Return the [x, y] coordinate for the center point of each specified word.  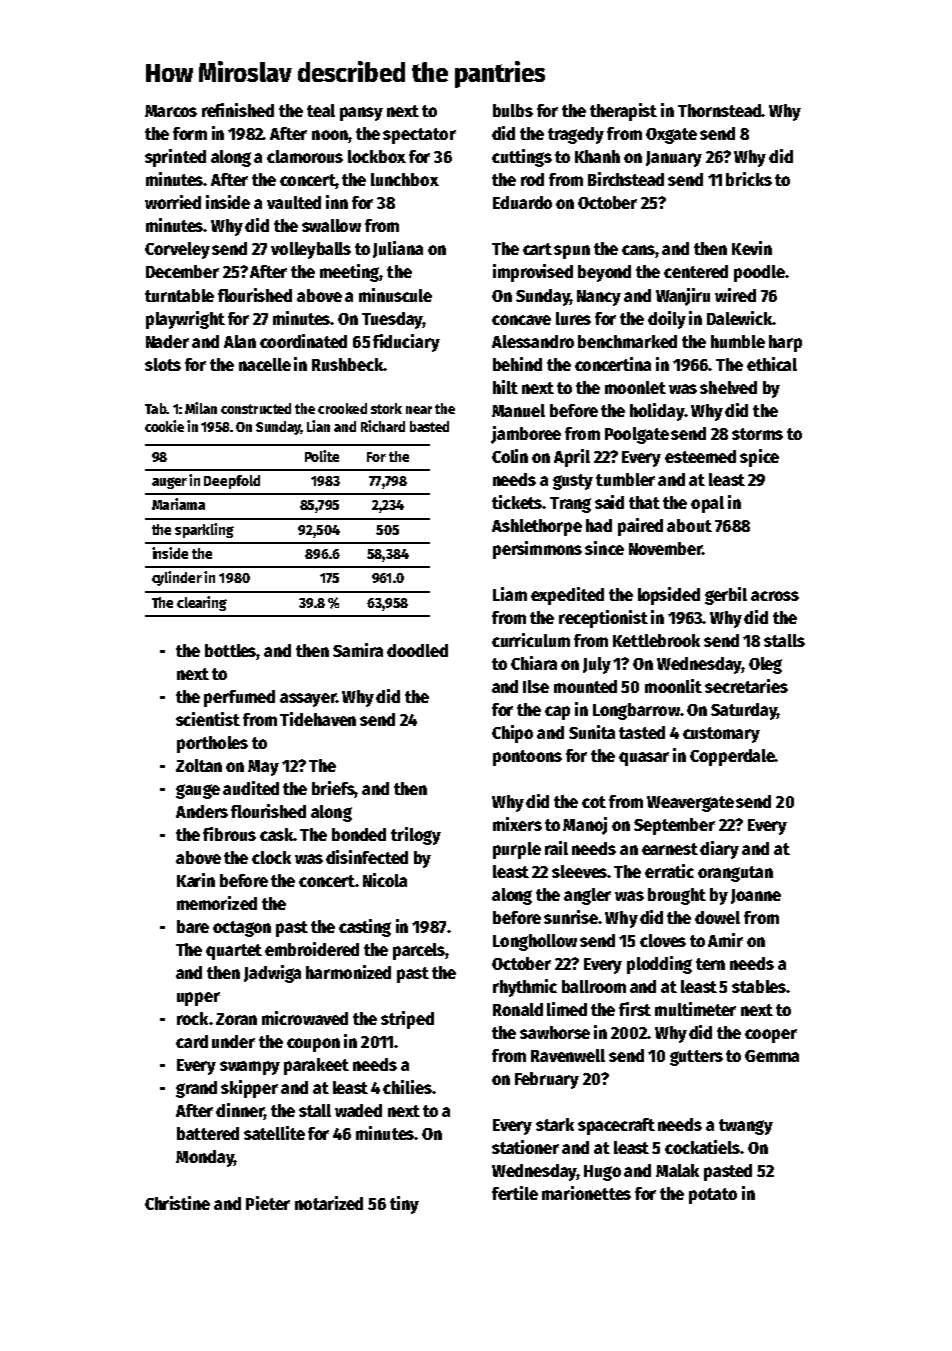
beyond [604, 273]
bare [193, 926]
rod [532, 179]
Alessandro [533, 341]
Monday [205, 1158]
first [635, 1009]
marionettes [586, 1193]
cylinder [177, 578]
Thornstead [720, 110]
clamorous [305, 156]
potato [713, 1196]
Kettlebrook [656, 640]
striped [407, 1020]
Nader [167, 341]
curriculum [531, 640]
